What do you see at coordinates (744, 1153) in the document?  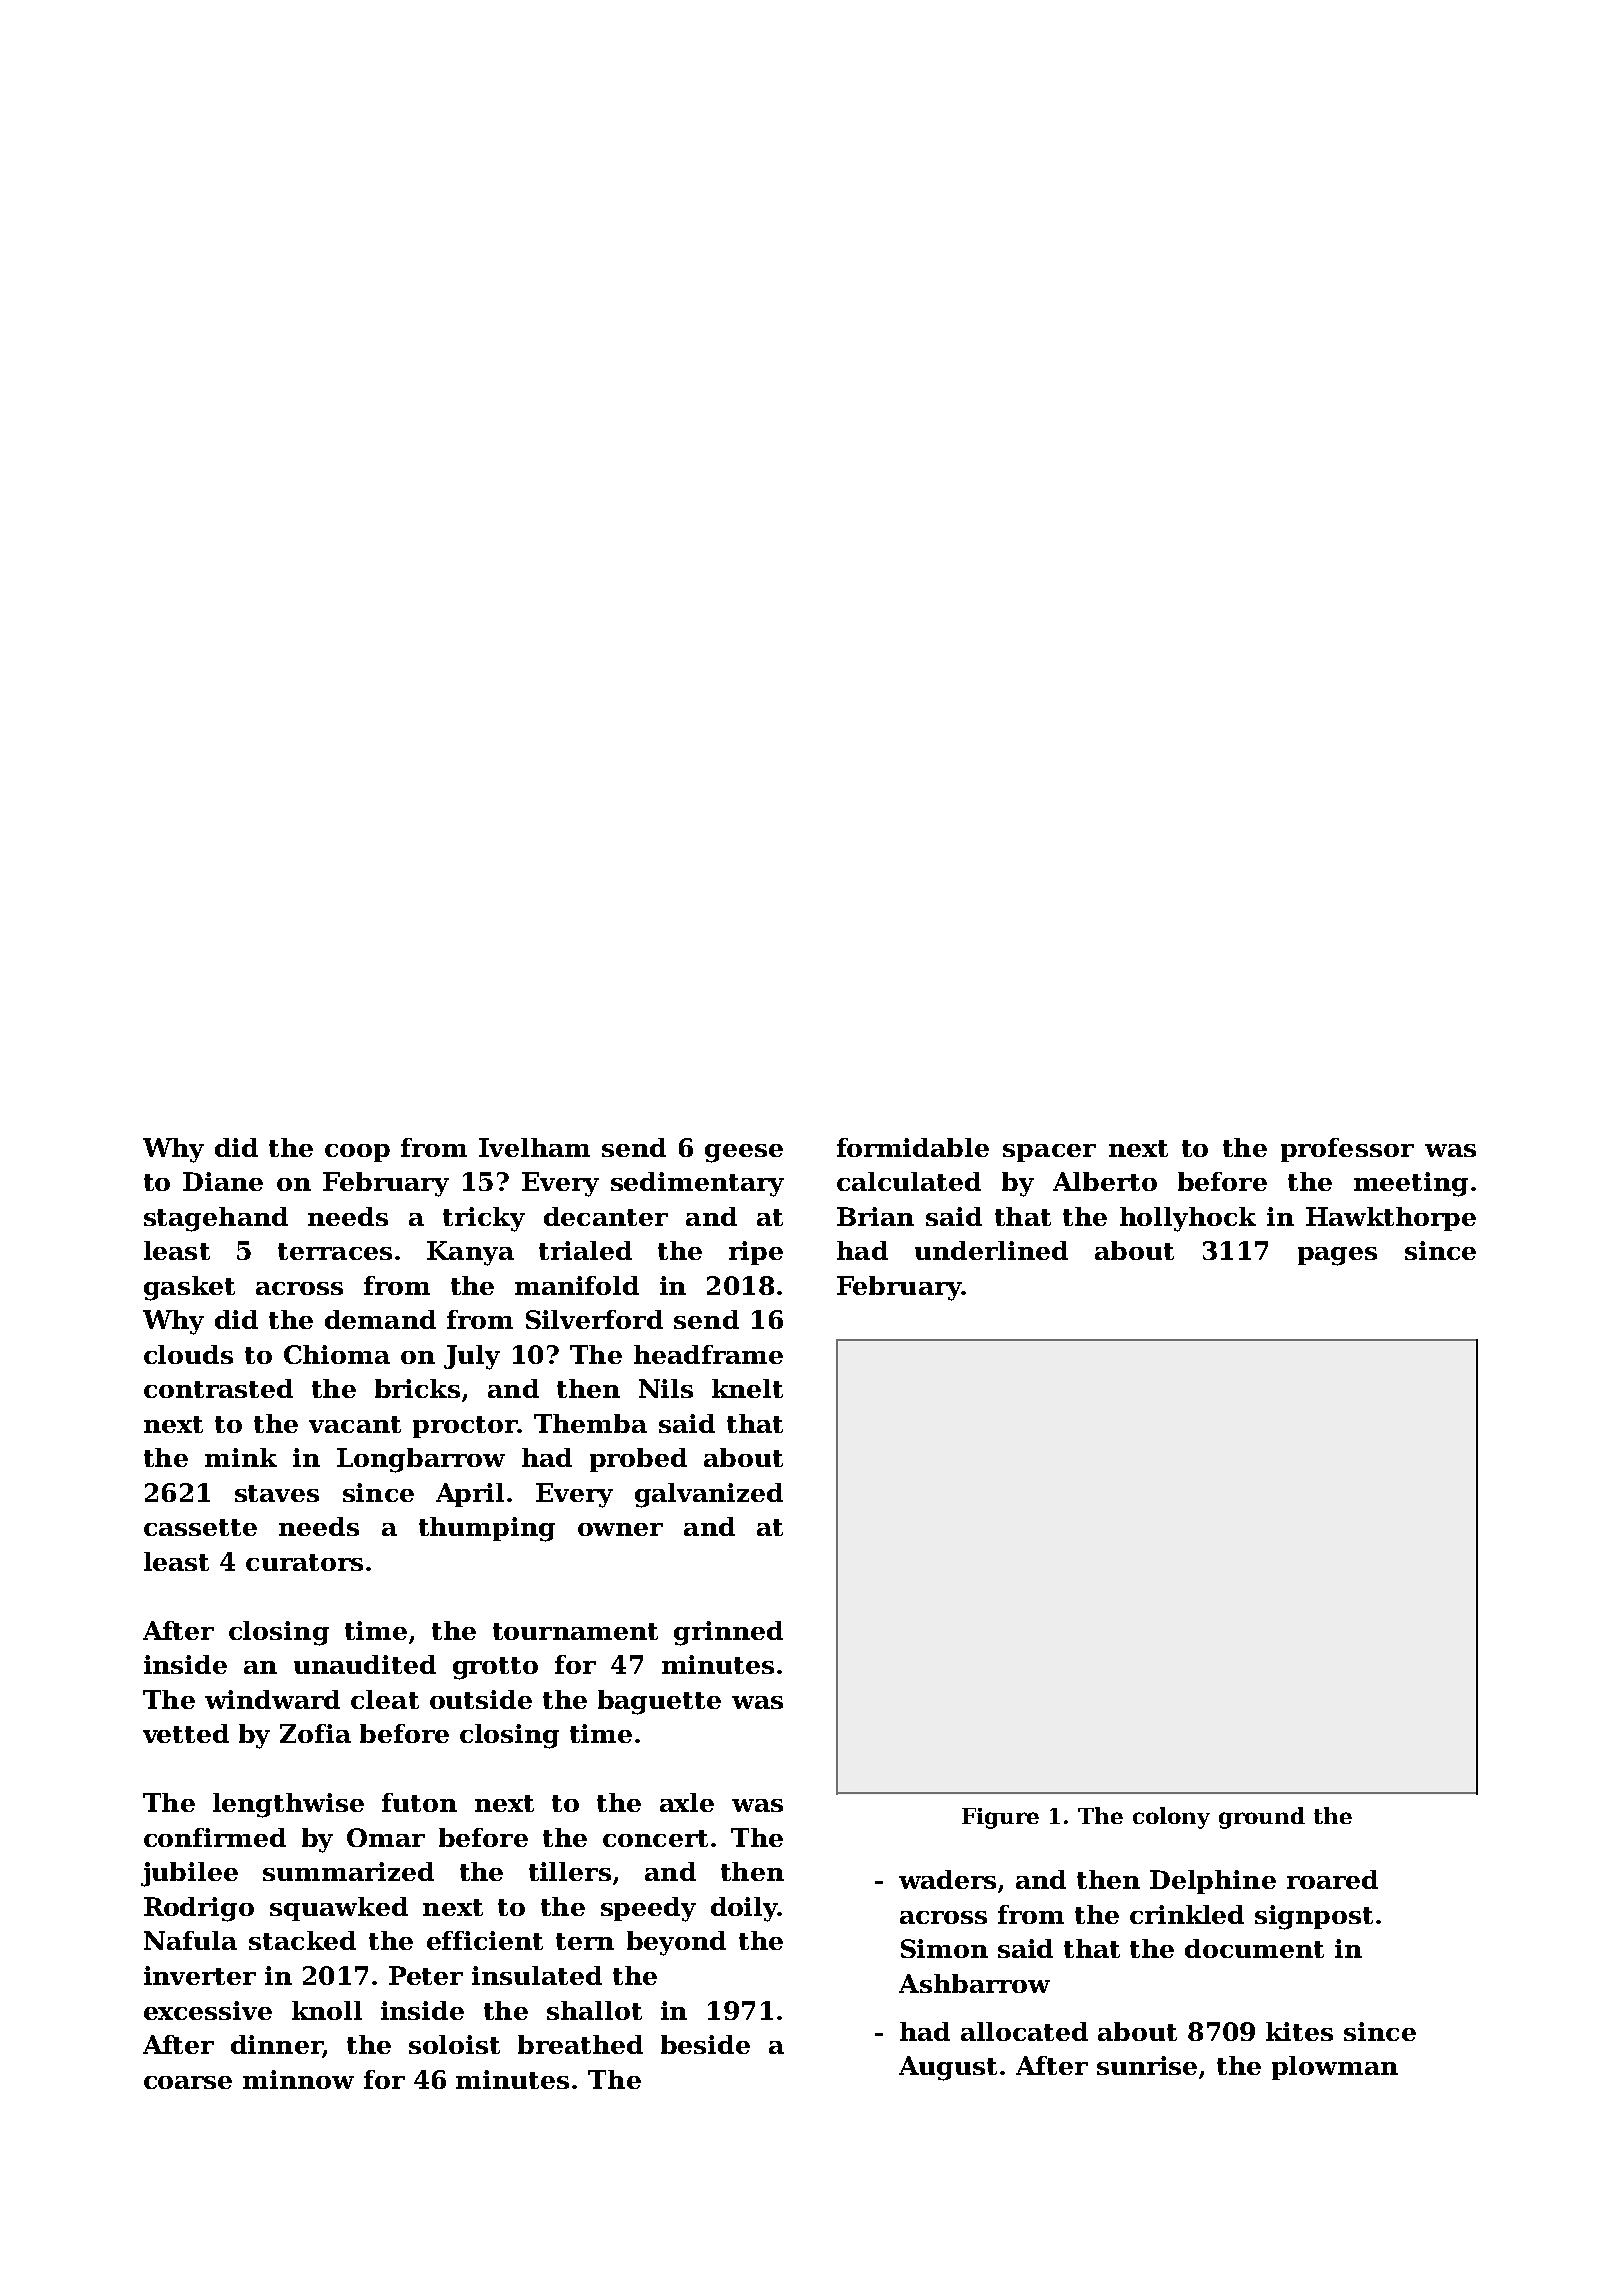 I see `geese` at bounding box center [744, 1153].
